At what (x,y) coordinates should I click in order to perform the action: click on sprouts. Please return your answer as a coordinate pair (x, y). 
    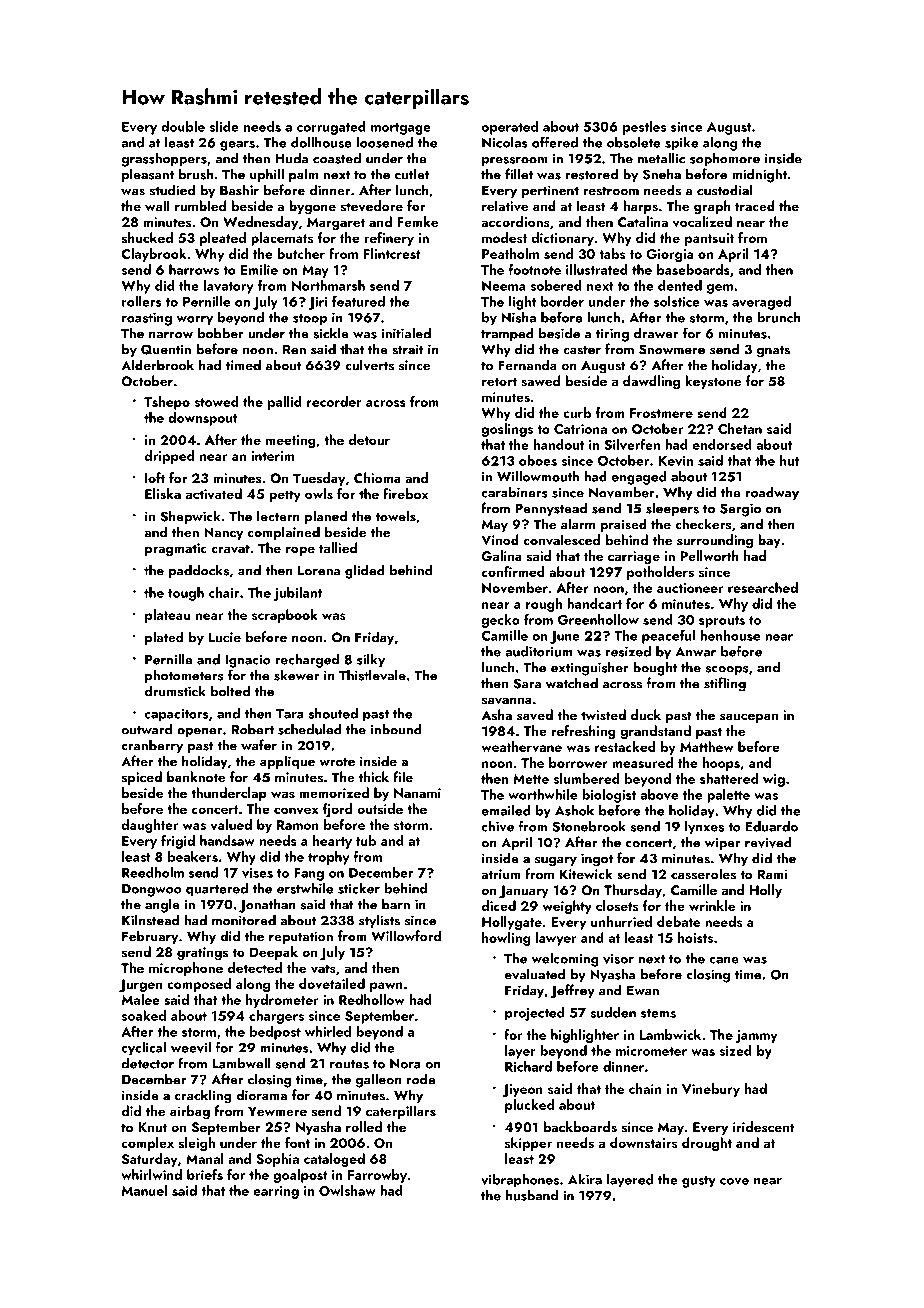
    Looking at the image, I should click on (722, 622).
